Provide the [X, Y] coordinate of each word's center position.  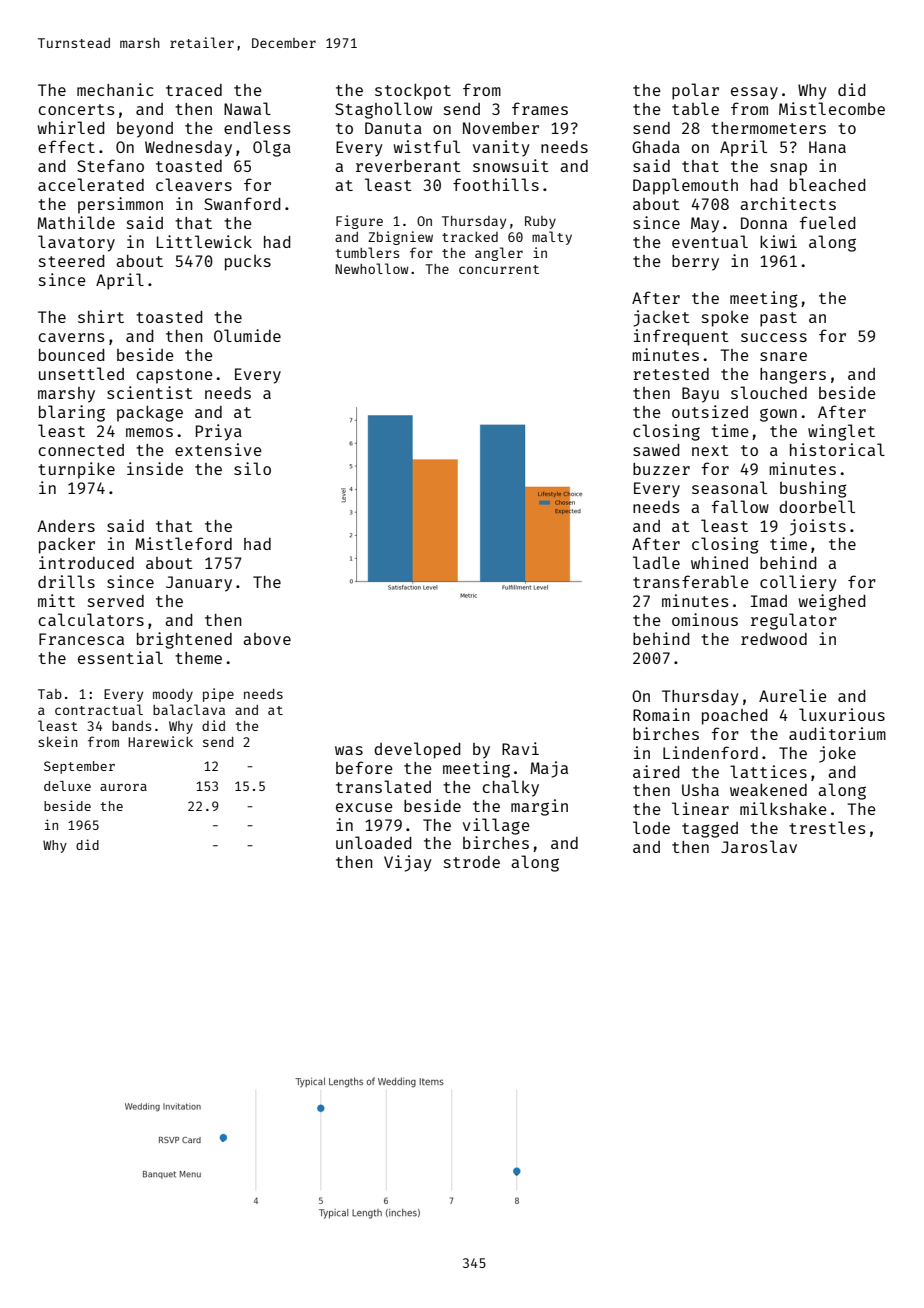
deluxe [67, 786]
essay [754, 93]
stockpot [413, 91]
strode [472, 862]
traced [194, 90]
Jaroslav [759, 846]
